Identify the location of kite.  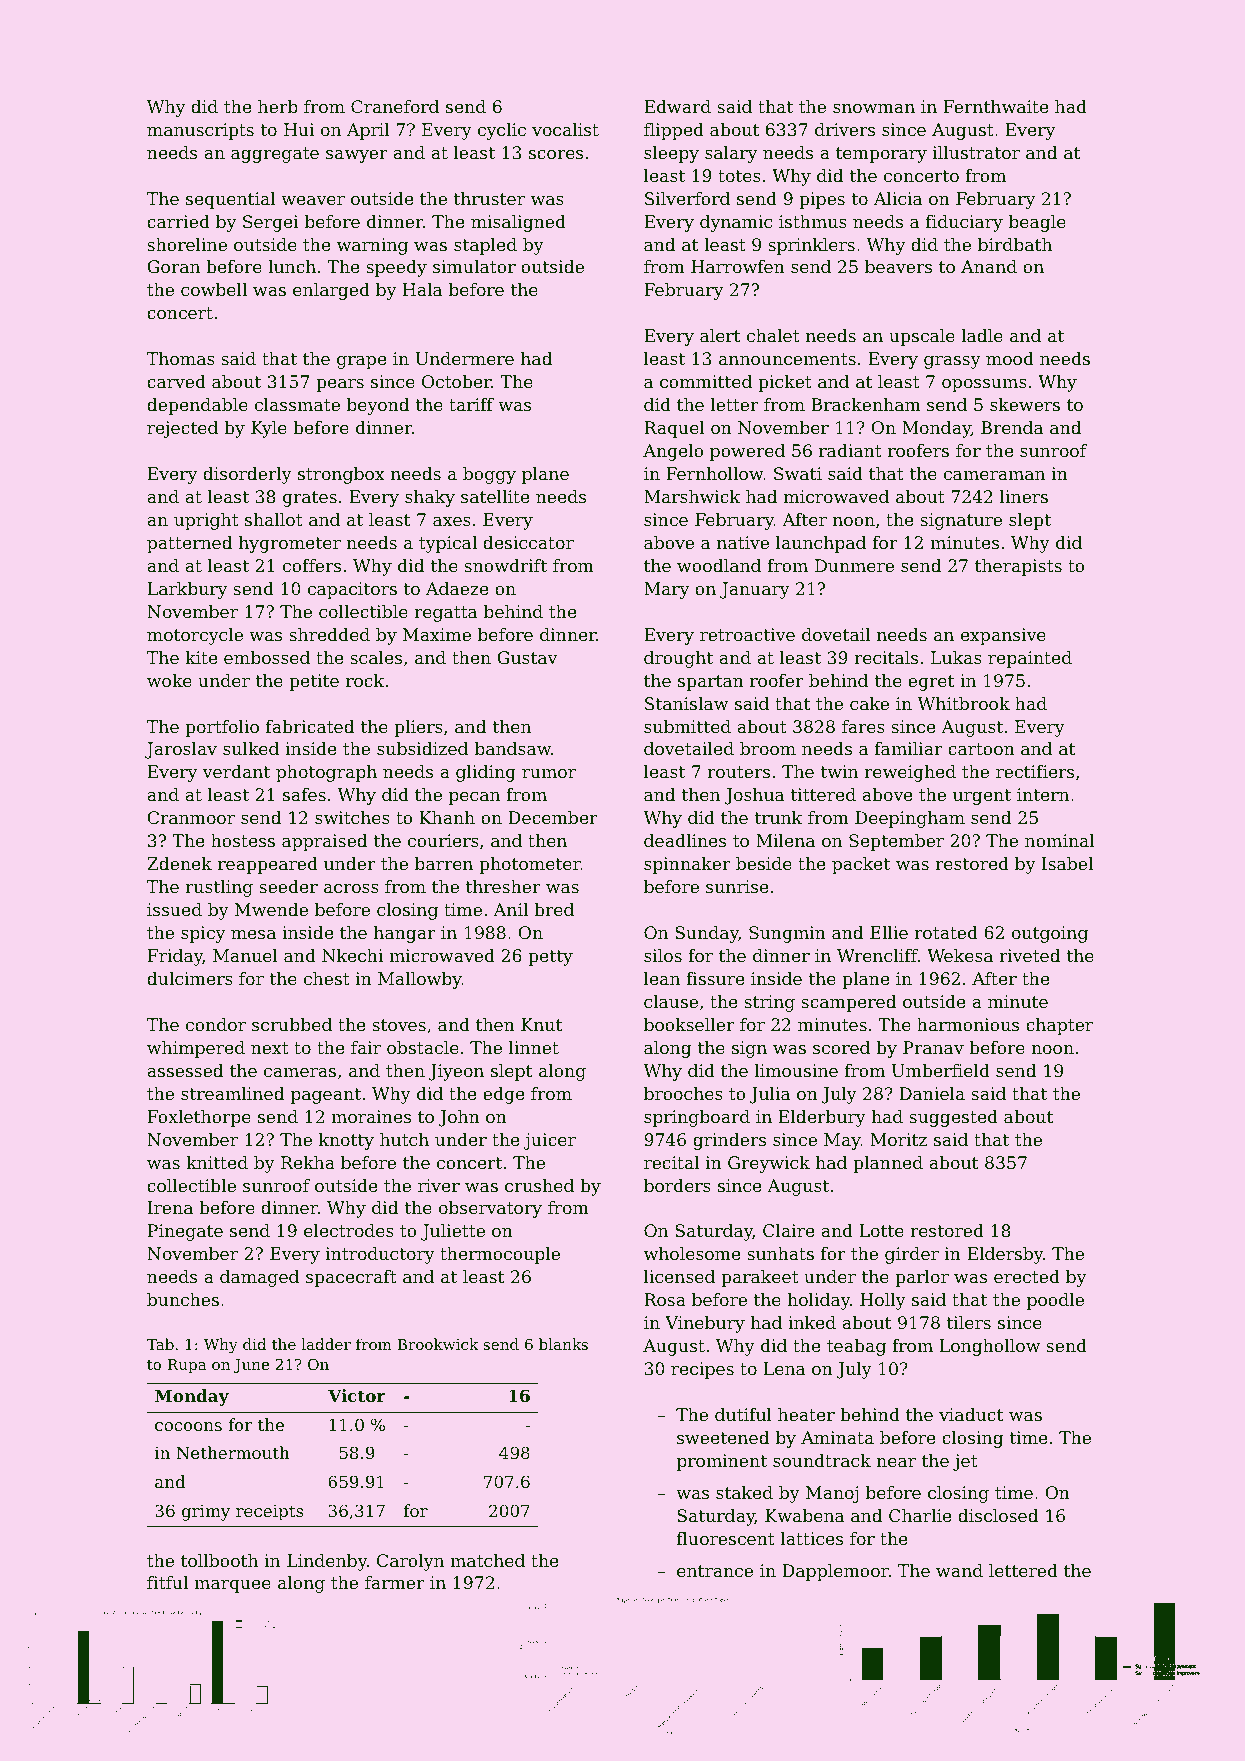
(201, 657).
